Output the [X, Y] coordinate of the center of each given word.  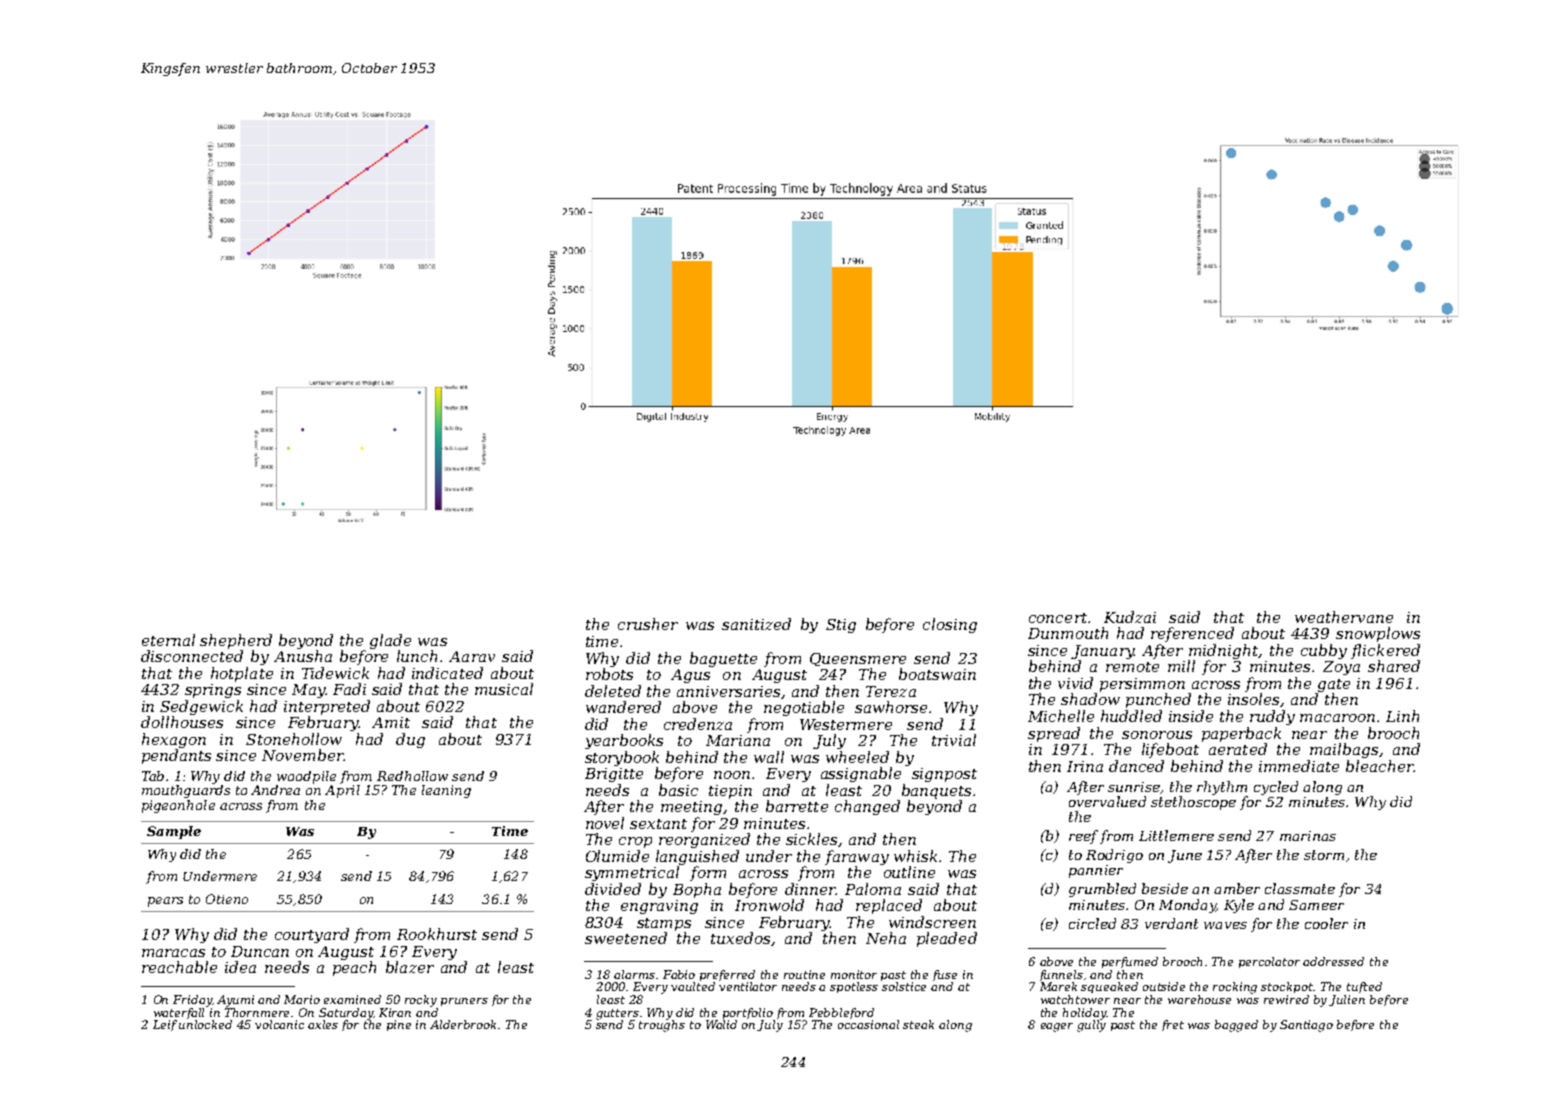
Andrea [275, 790]
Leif [165, 1025]
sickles [812, 840]
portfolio [748, 1013]
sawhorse [891, 707]
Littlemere [1176, 835]
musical [504, 689]
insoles [1254, 700]
